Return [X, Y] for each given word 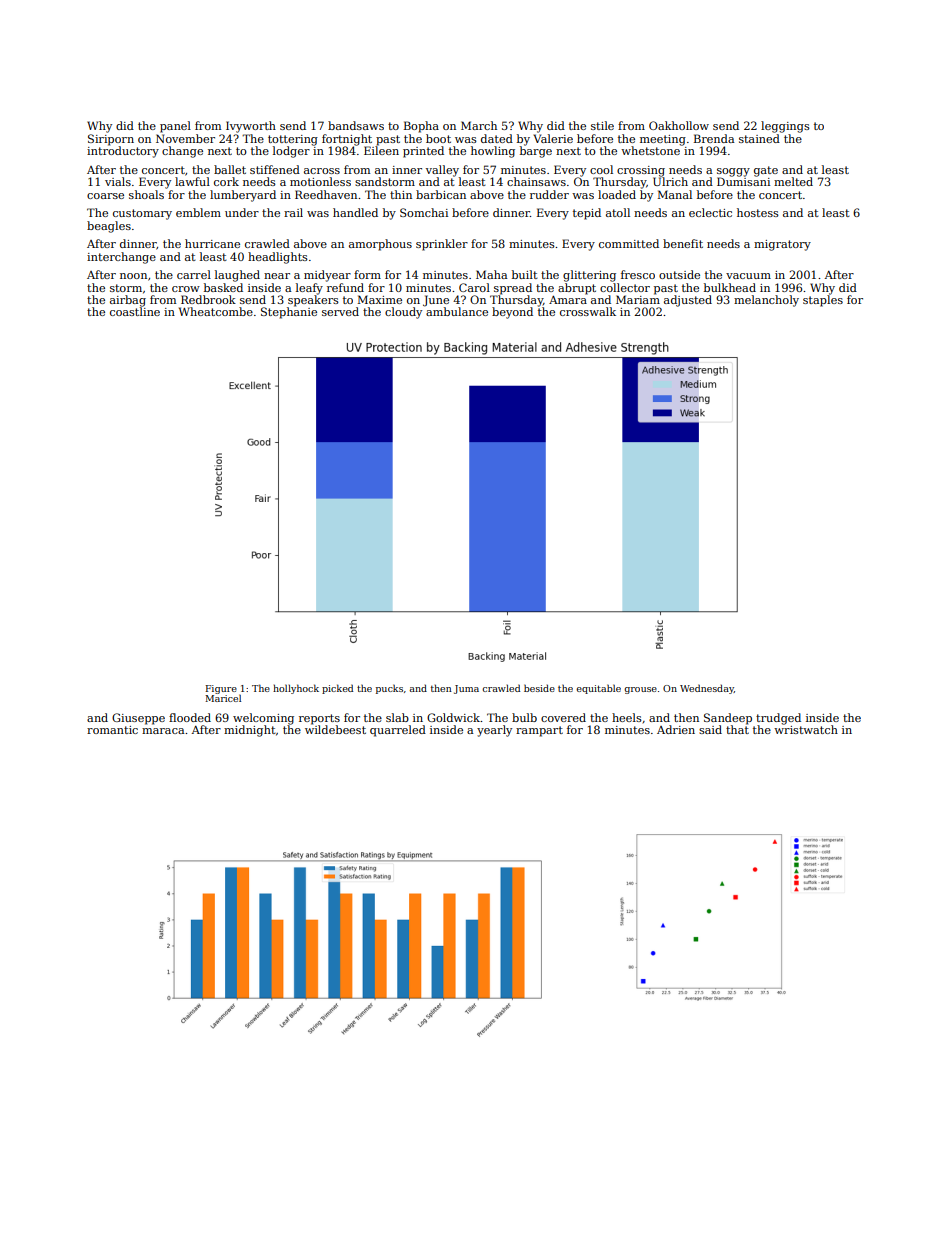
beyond [512, 313]
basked [223, 287]
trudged [778, 719]
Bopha [421, 127]
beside [539, 688]
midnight [250, 731]
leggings [785, 127]
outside [679, 274]
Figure [221, 689]
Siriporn [111, 140]
